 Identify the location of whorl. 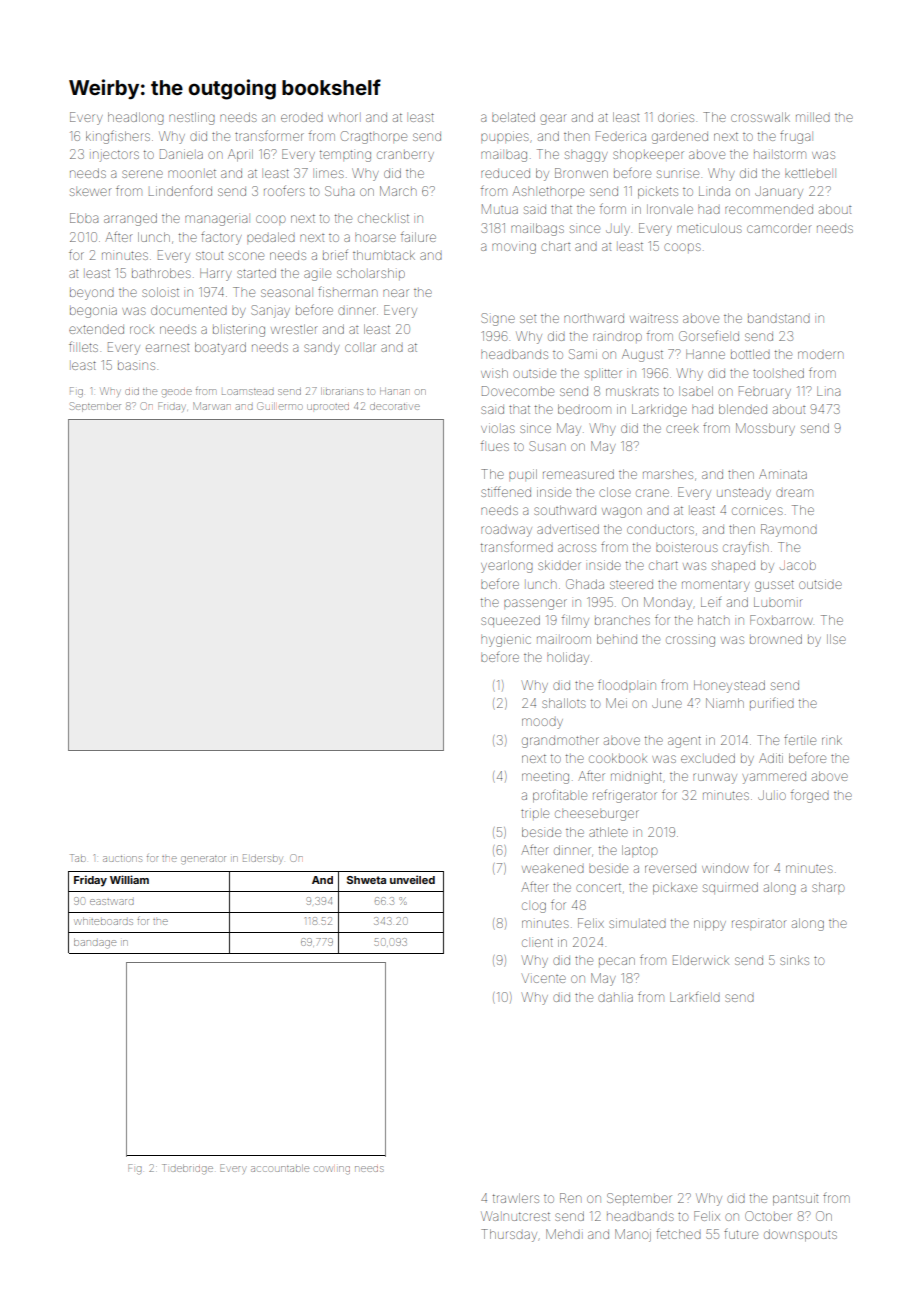
(343, 118).
